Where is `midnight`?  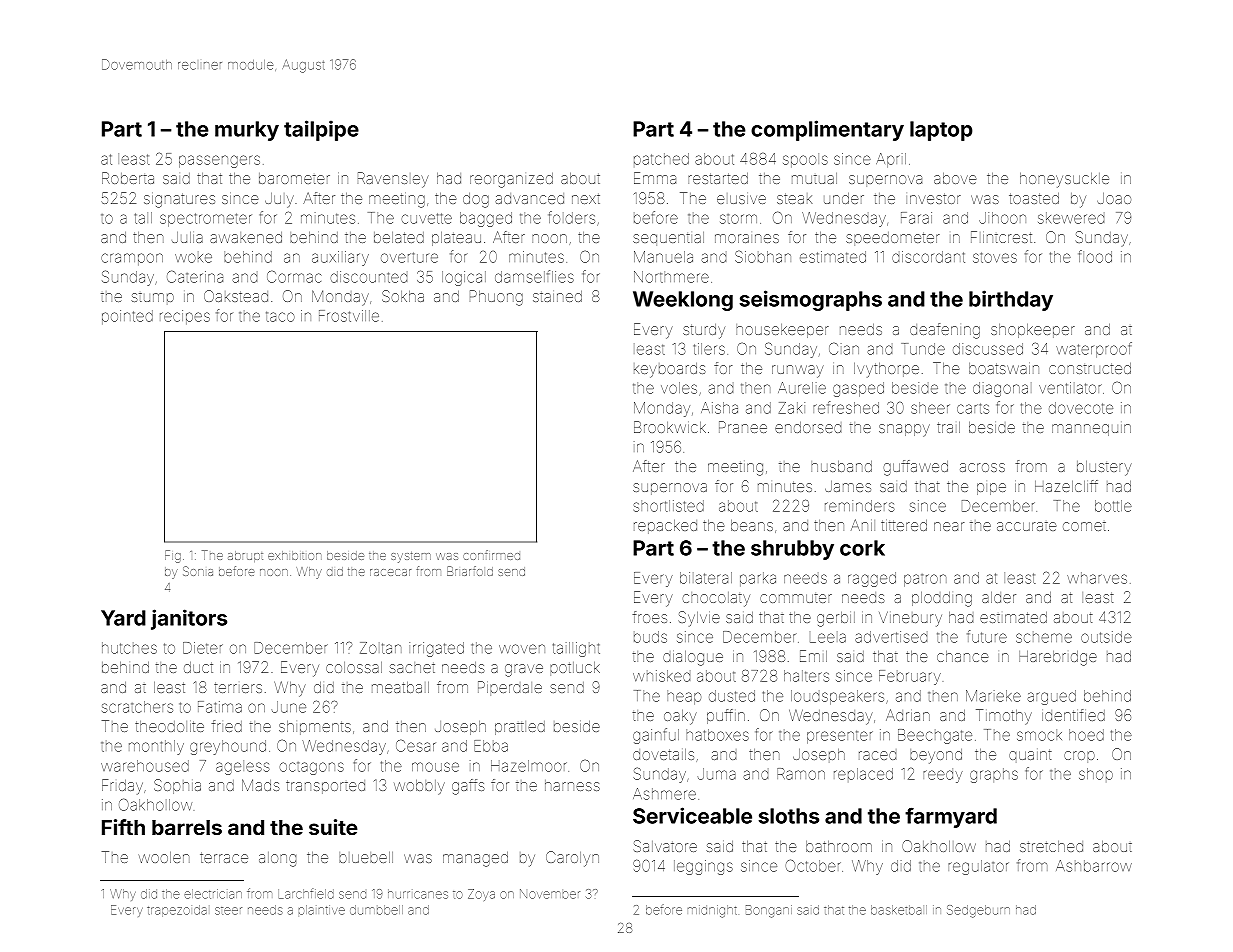 midnight is located at coordinates (712, 911).
